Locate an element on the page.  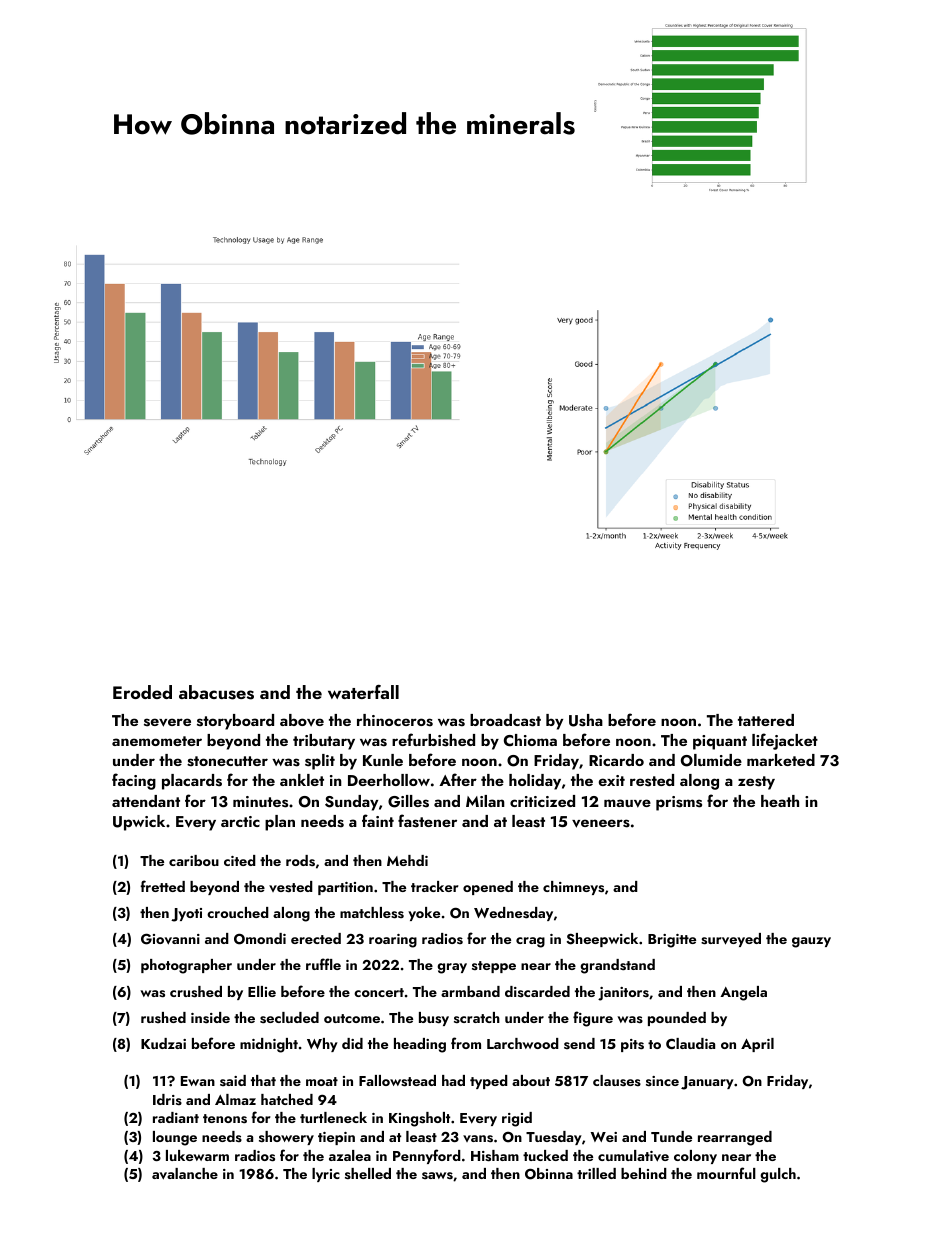
Eroded is located at coordinates (142, 692).
